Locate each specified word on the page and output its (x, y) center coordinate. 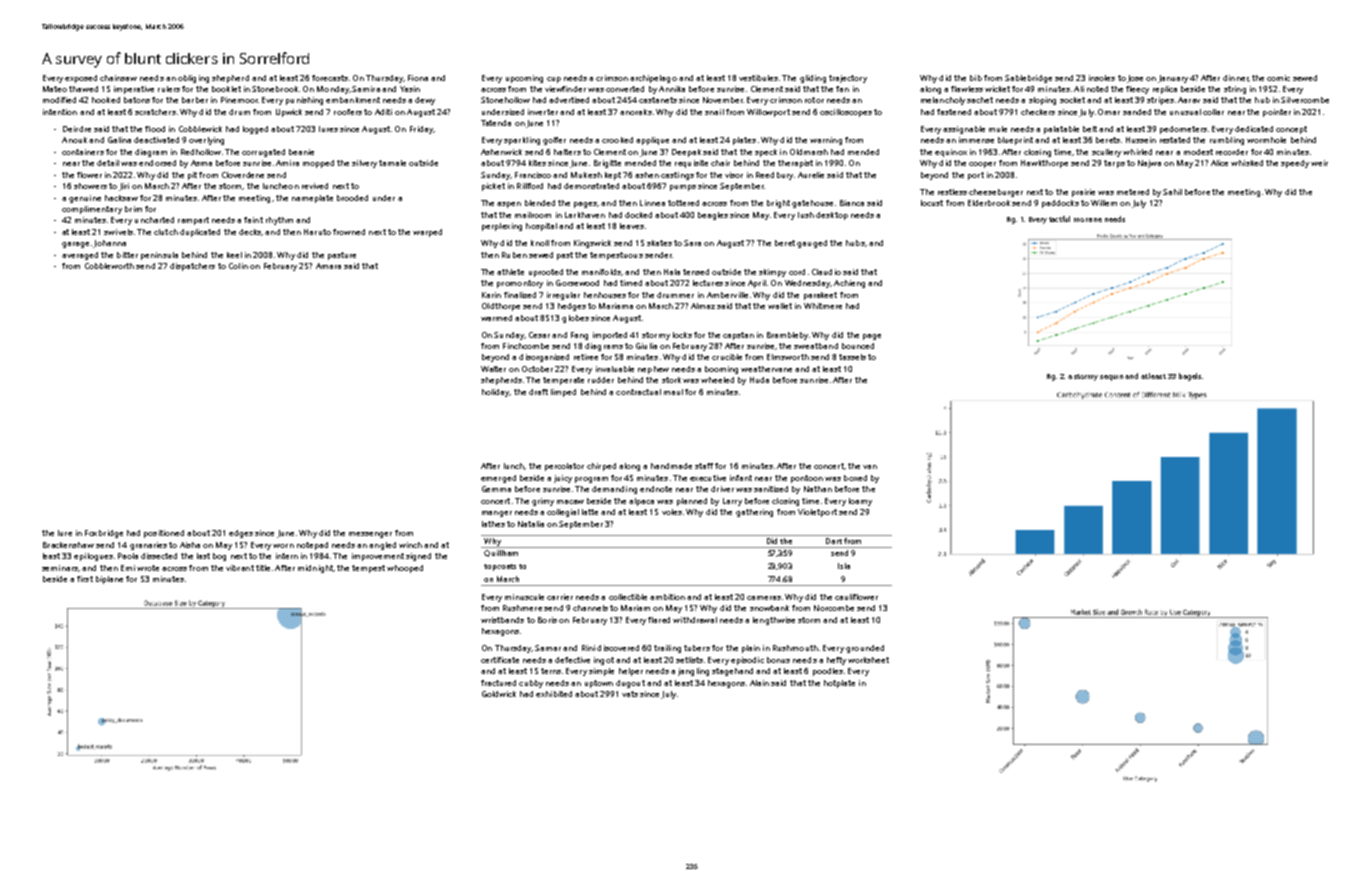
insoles (1102, 78)
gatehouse (812, 204)
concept (1291, 130)
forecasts (330, 78)
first (85, 579)
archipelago (653, 79)
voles (672, 512)
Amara (328, 266)
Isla (844, 566)
